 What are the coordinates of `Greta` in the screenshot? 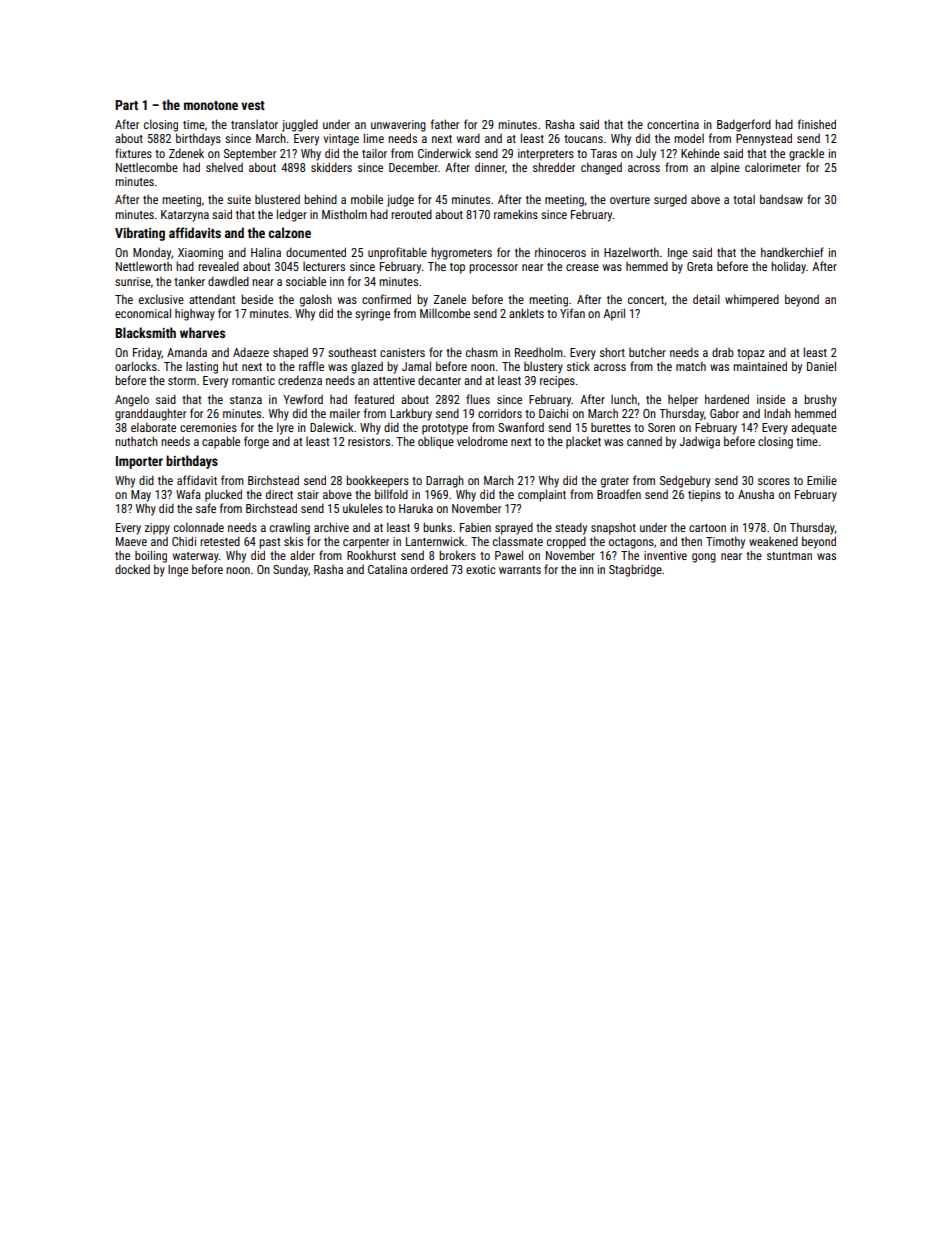 It's located at (700, 266).
